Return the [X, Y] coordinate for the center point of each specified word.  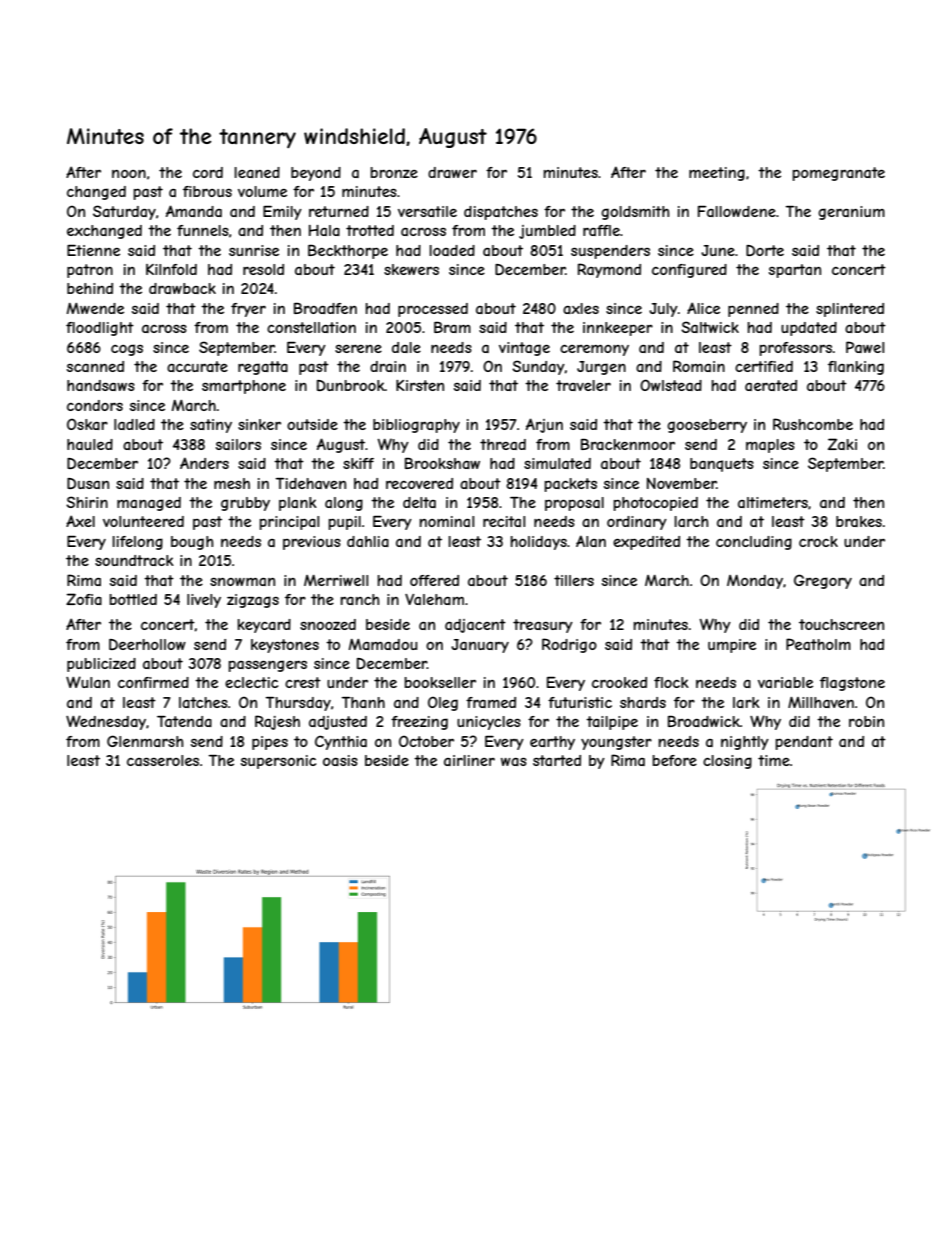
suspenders [610, 252]
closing [727, 762]
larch [691, 521]
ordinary [637, 523]
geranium [851, 213]
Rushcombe [813, 424]
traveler [583, 385]
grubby [245, 504]
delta [419, 502]
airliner [469, 760]
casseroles [163, 760]
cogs [127, 350]
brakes [859, 521]
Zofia [84, 599]
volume [262, 191]
